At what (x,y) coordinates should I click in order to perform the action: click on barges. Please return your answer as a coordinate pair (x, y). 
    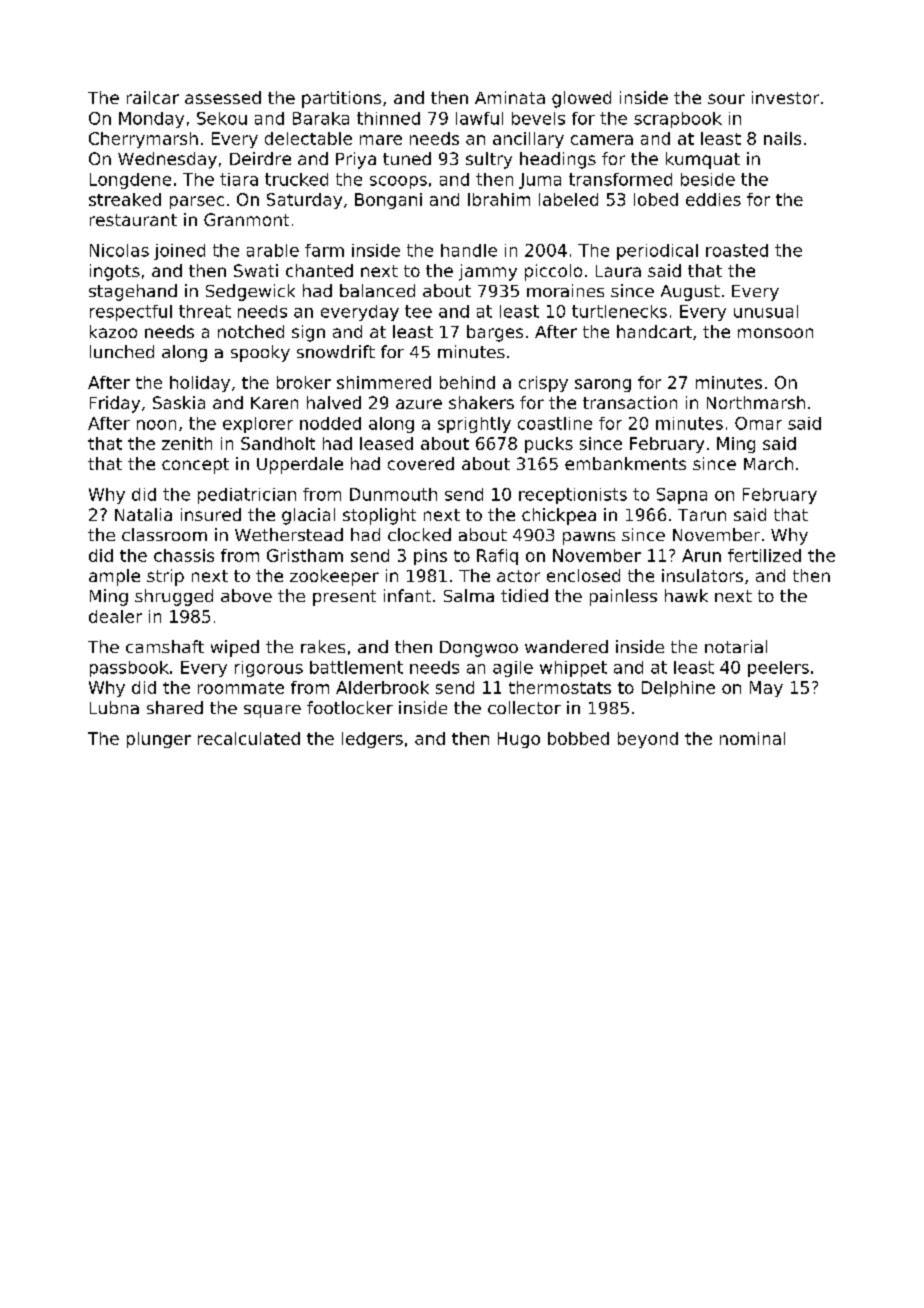
    Looking at the image, I should click on (495, 333).
